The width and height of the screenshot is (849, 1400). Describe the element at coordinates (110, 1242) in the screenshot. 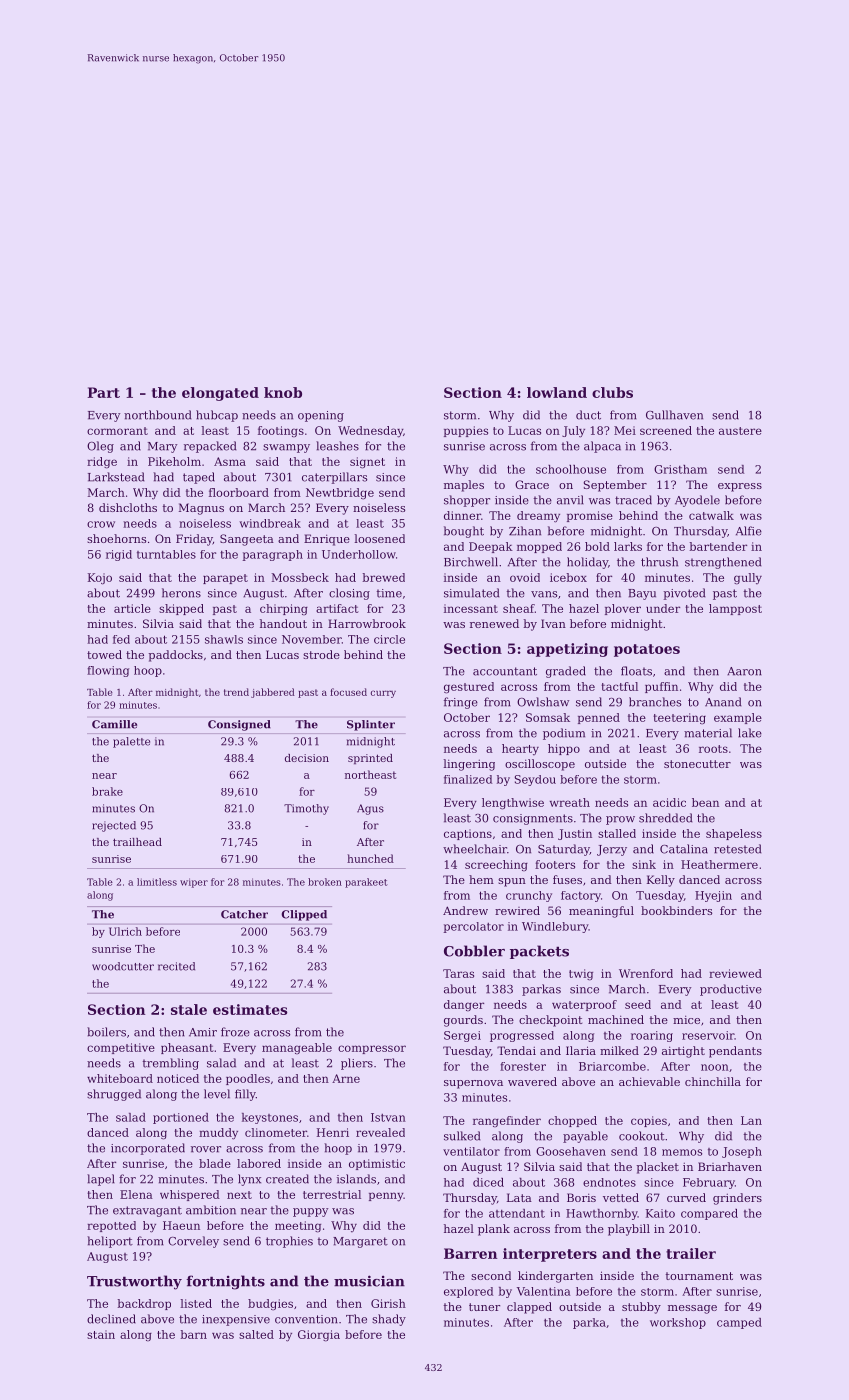

I see `heliport` at that location.
